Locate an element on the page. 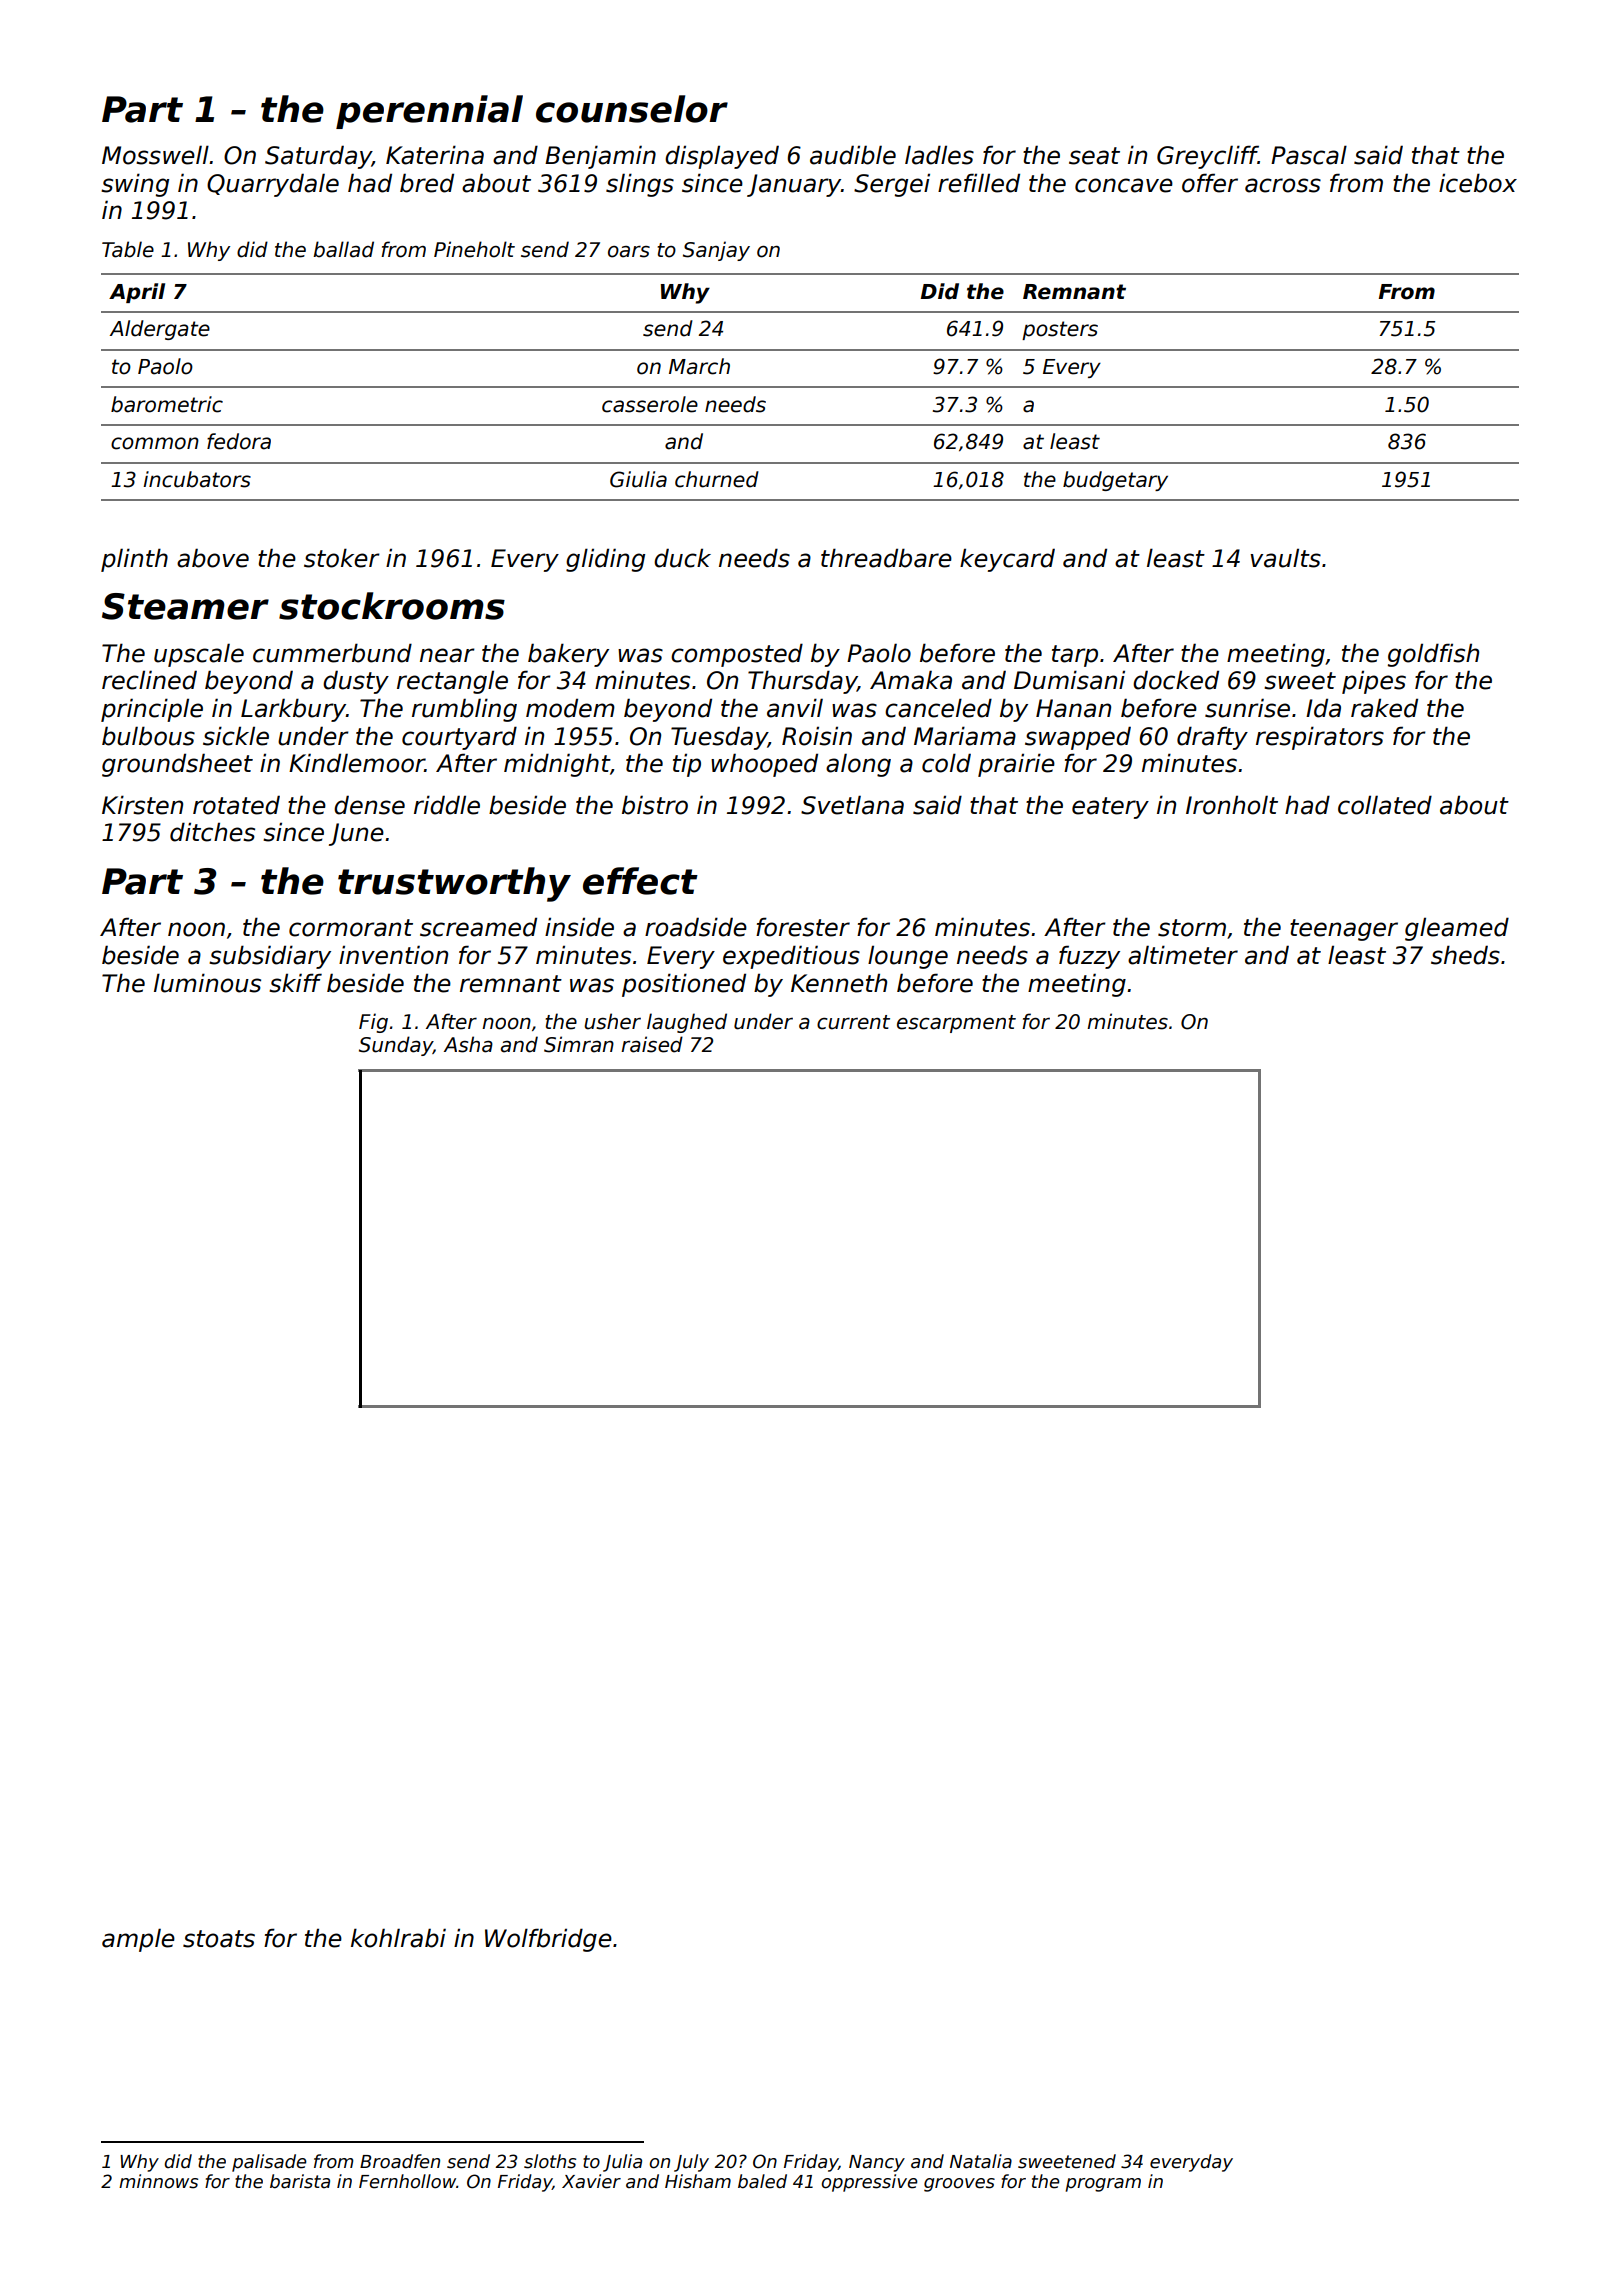 The image size is (1620, 2292). raised is located at coordinates (652, 1044).
